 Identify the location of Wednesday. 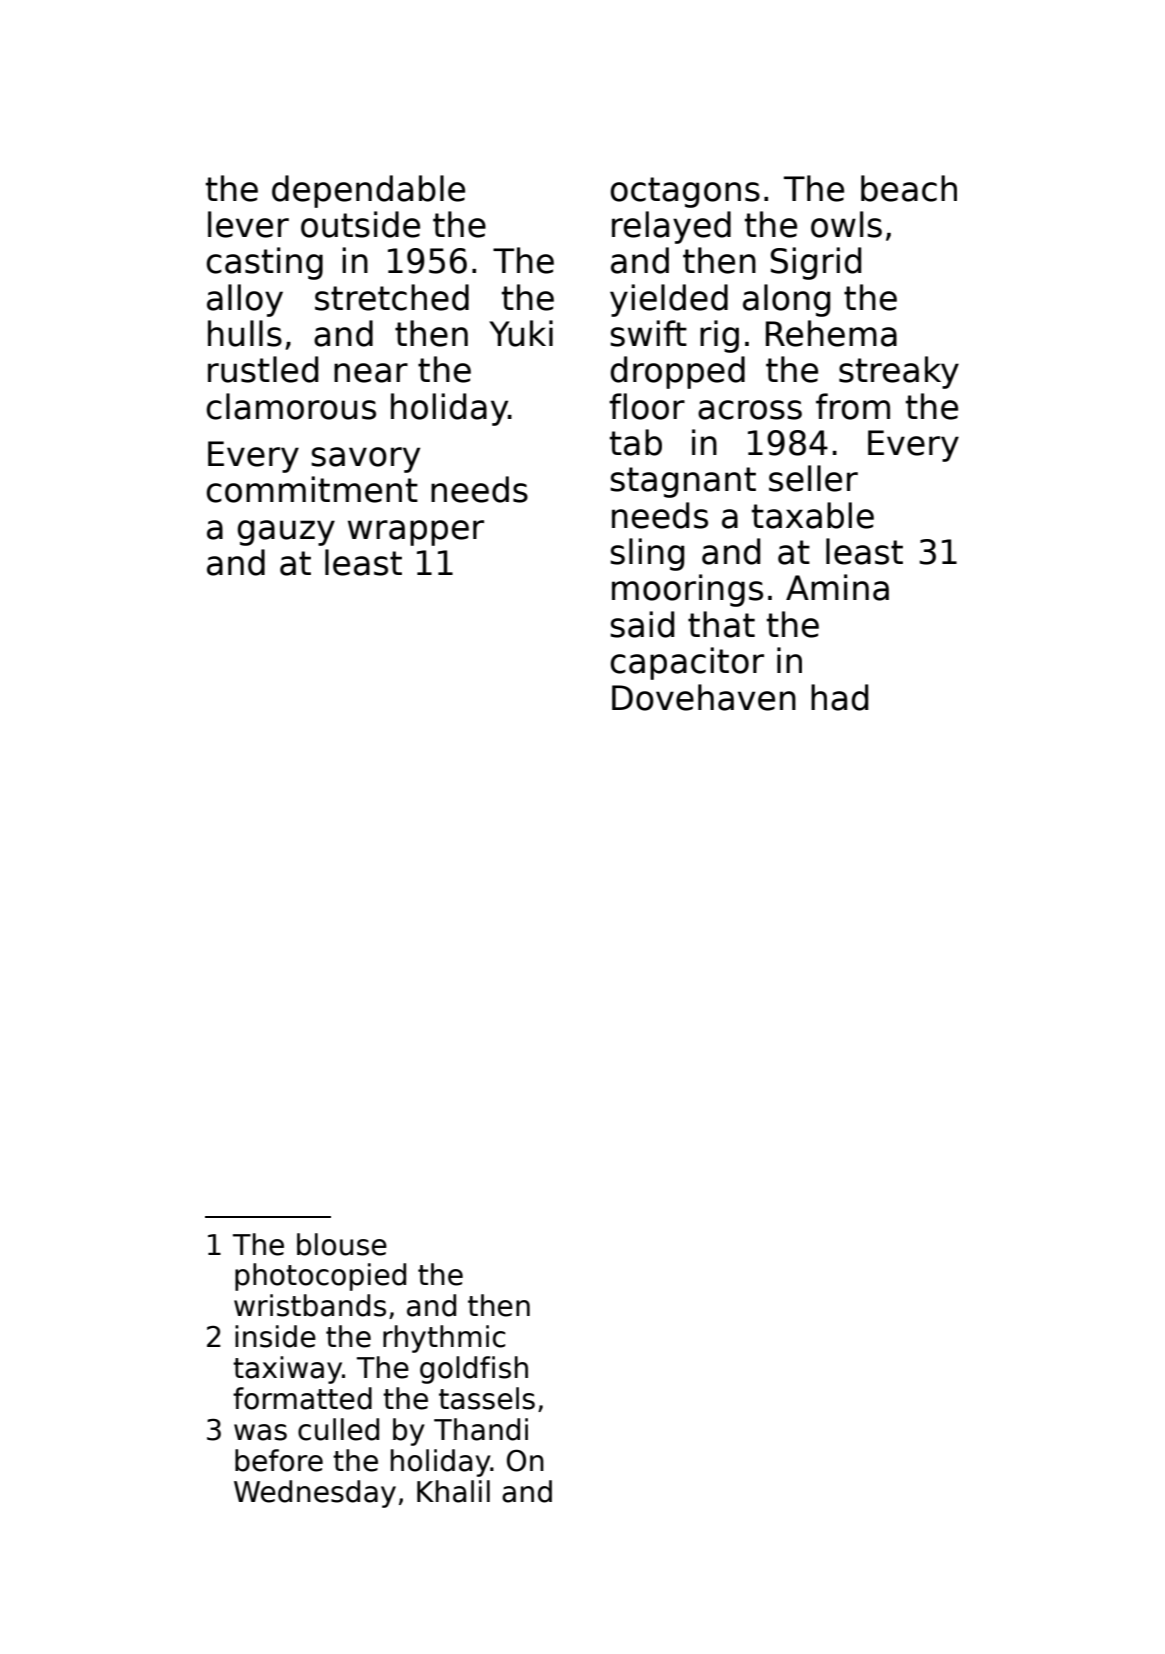
(315, 1494).
